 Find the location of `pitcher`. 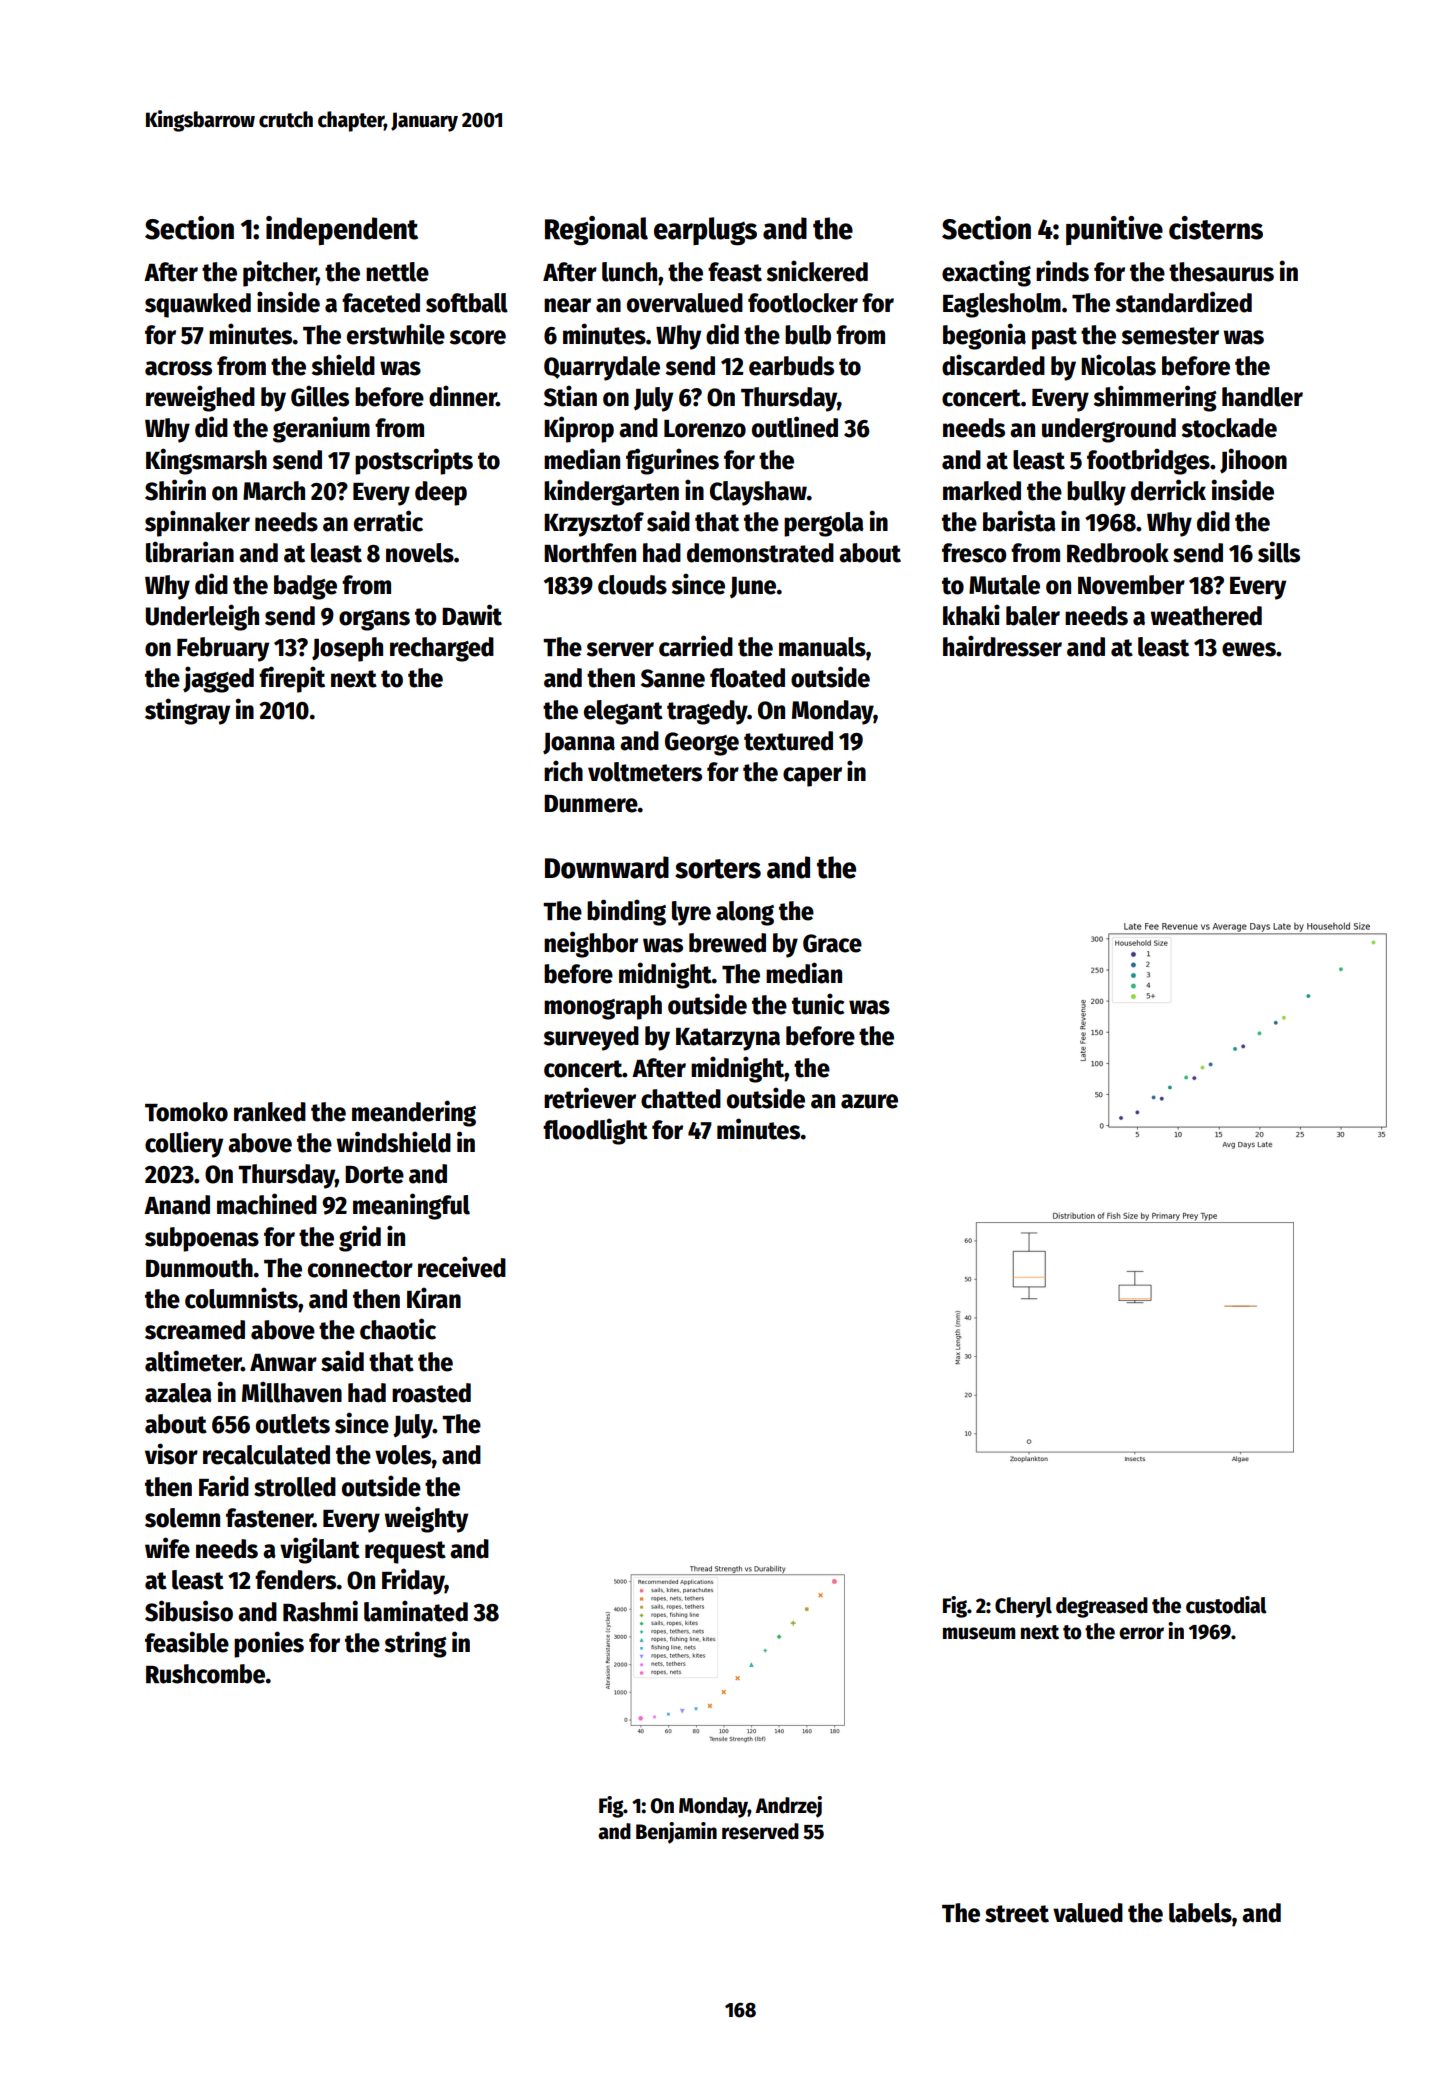

pitcher is located at coordinates (280, 273).
